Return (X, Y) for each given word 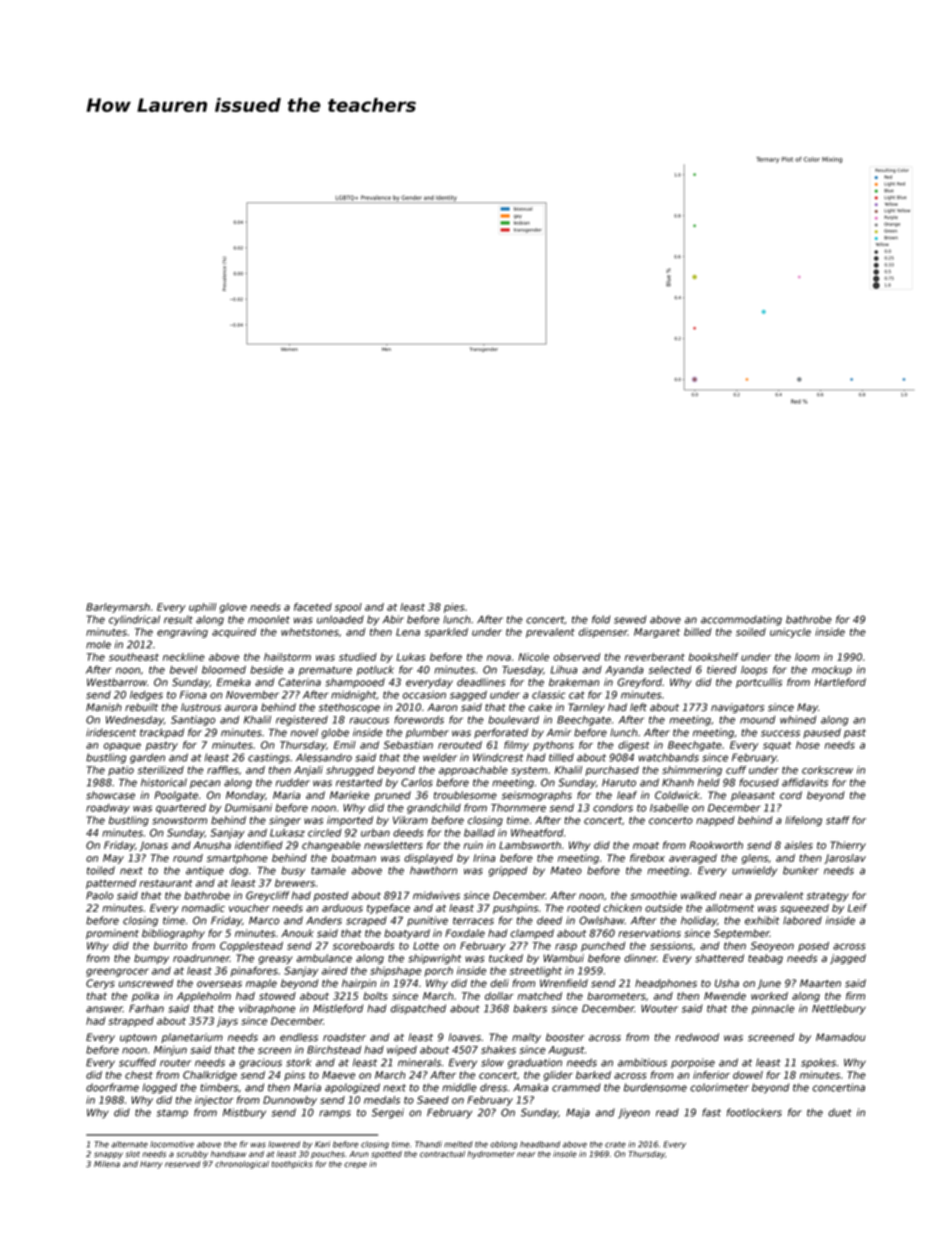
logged (159, 1088)
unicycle (790, 633)
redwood (697, 1037)
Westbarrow (117, 682)
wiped (402, 1051)
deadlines (481, 682)
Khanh (678, 782)
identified (259, 845)
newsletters (393, 845)
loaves (465, 1037)
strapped (131, 1022)
